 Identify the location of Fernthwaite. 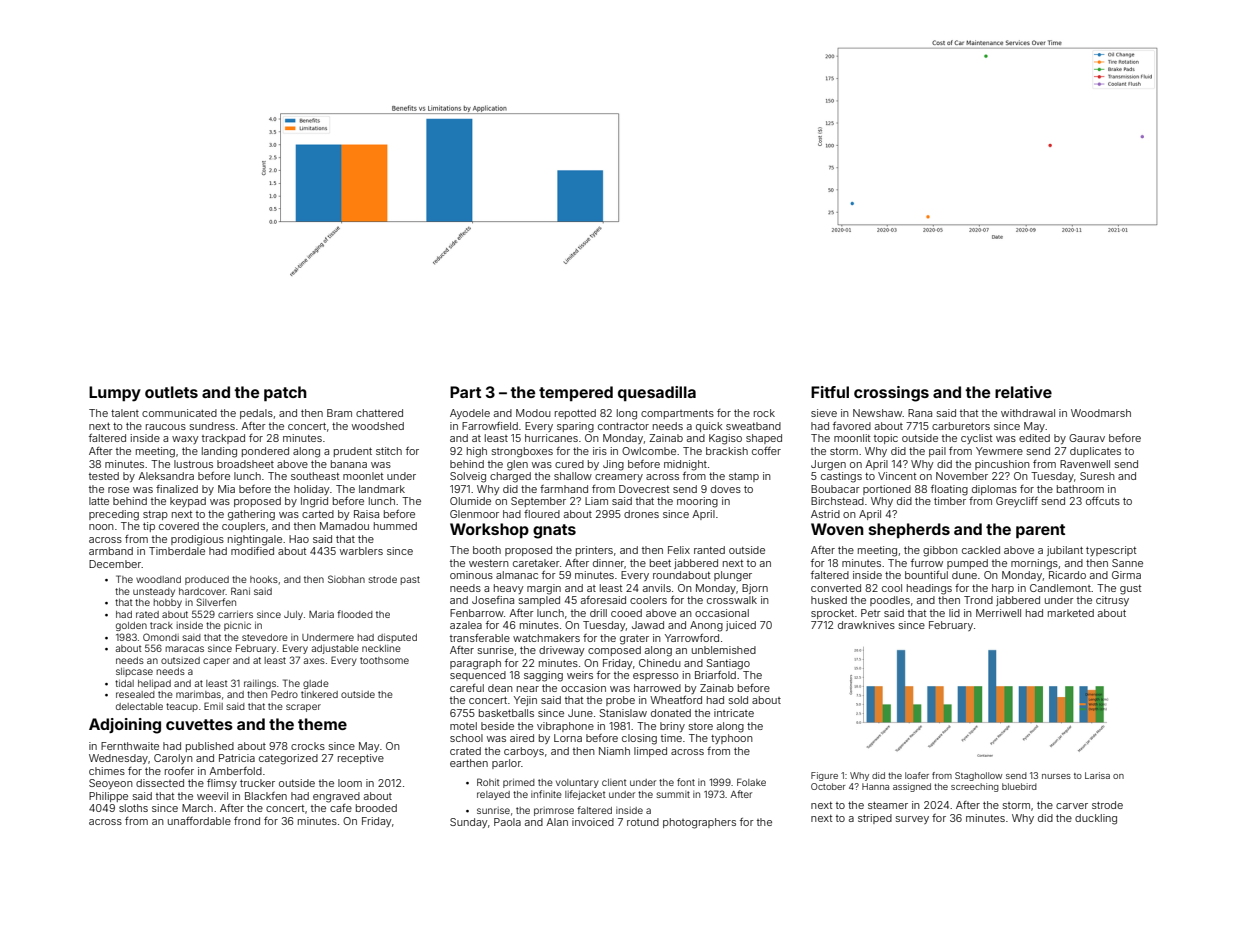
(130, 746).
